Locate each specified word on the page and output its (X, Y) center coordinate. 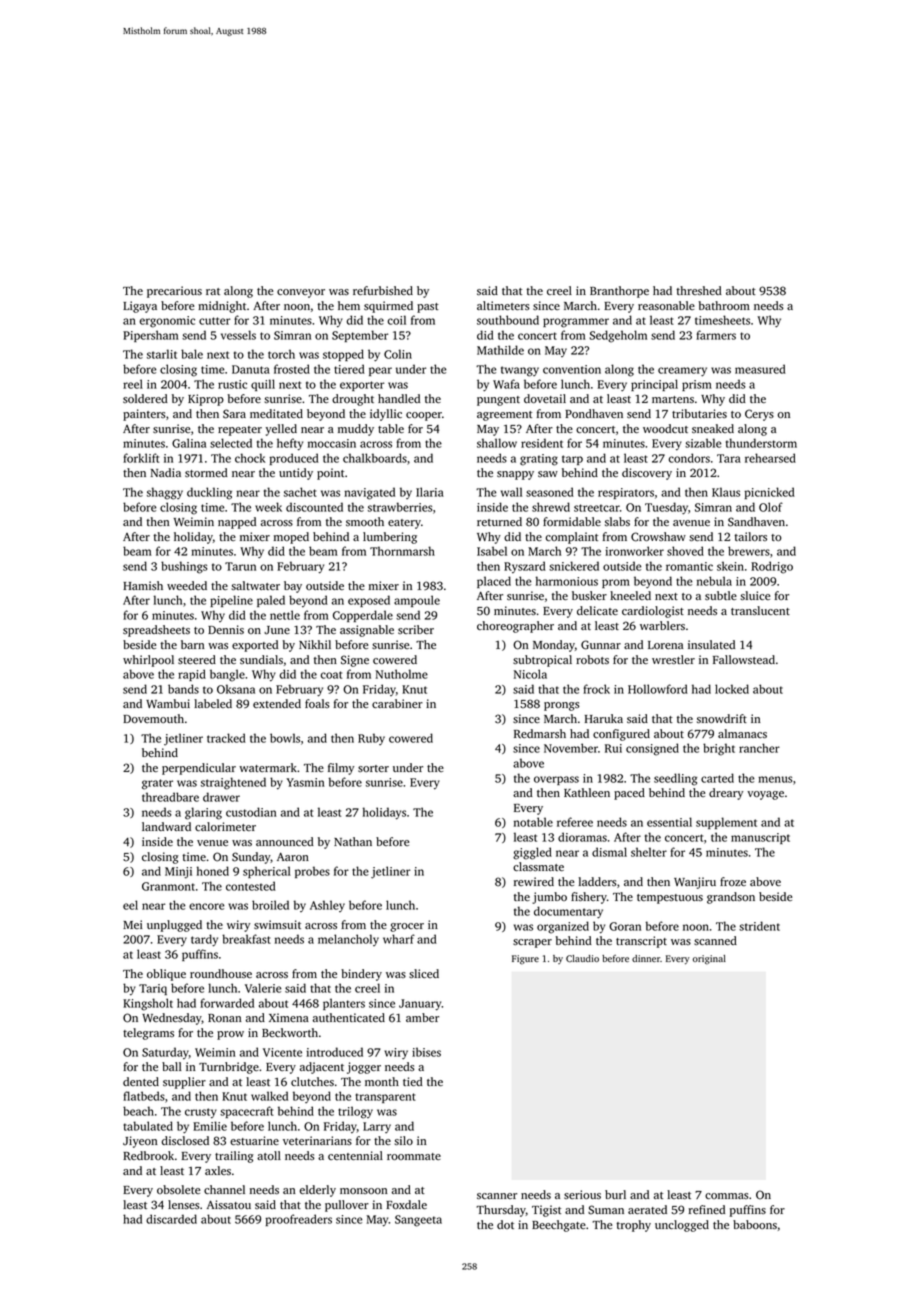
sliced (424, 973)
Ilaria (430, 492)
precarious (174, 292)
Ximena (289, 1017)
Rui (613, 748)
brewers (749, 551)
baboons (755, 1224)
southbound (508, 320)
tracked (226, 738)
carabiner (397, 703)
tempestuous (670, 899)
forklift (141, 458)
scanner (497, 1196)
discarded (171, 1219)
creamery (682, 372)
